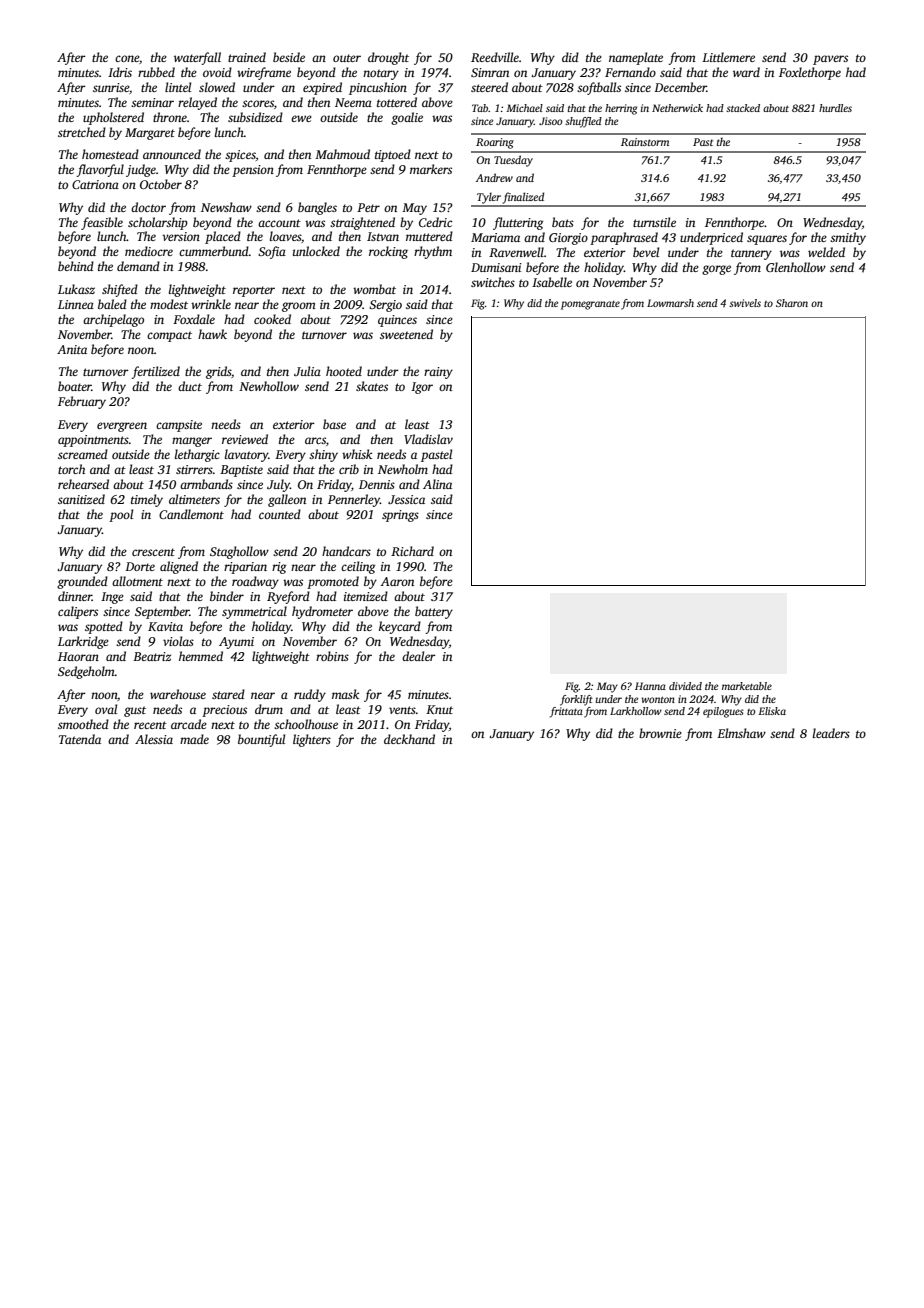  Describe the element at coordinates (409, 739) in the document. I see `deckhand` at that location.
